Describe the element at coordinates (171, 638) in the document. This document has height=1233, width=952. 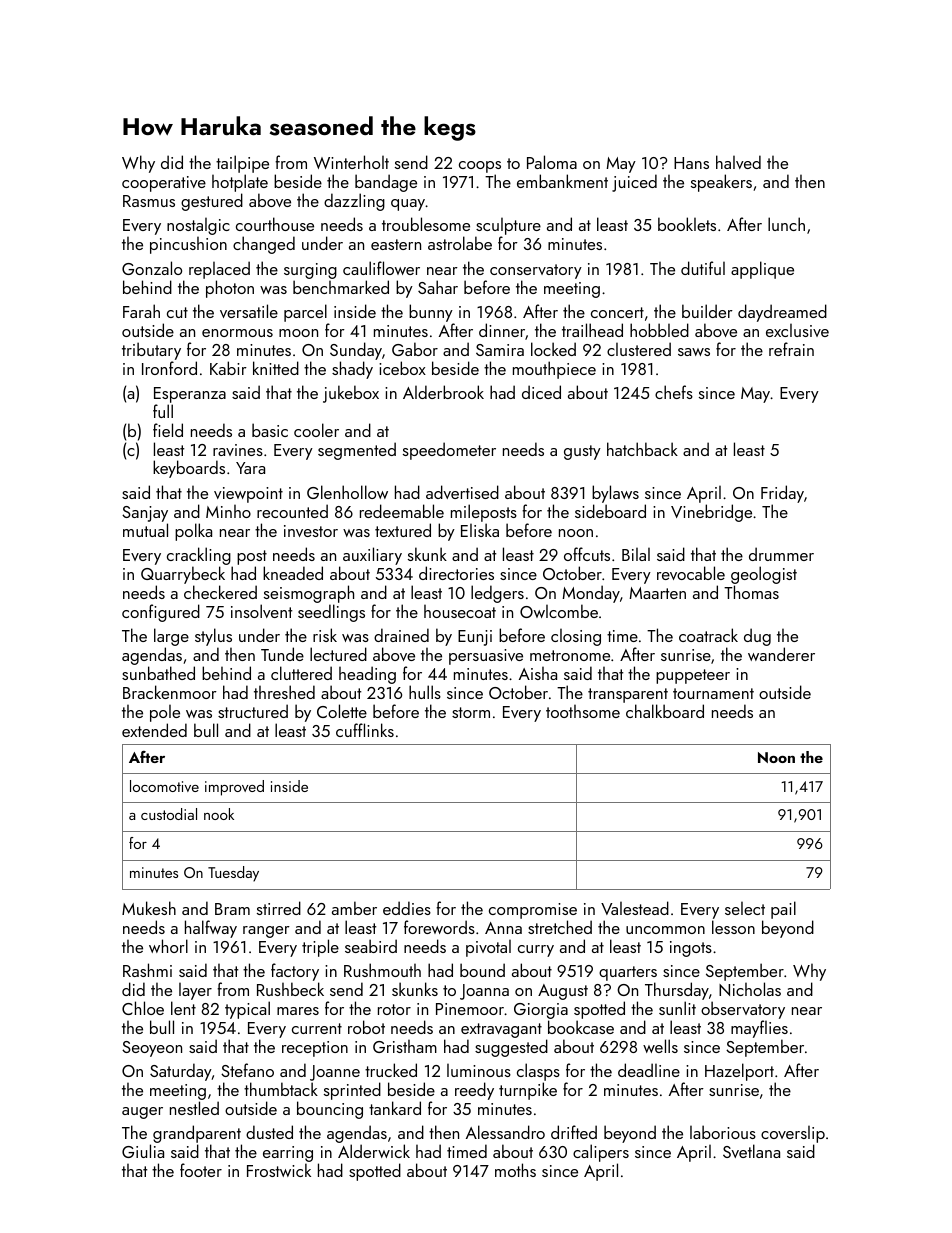
I see `large` at that location.
